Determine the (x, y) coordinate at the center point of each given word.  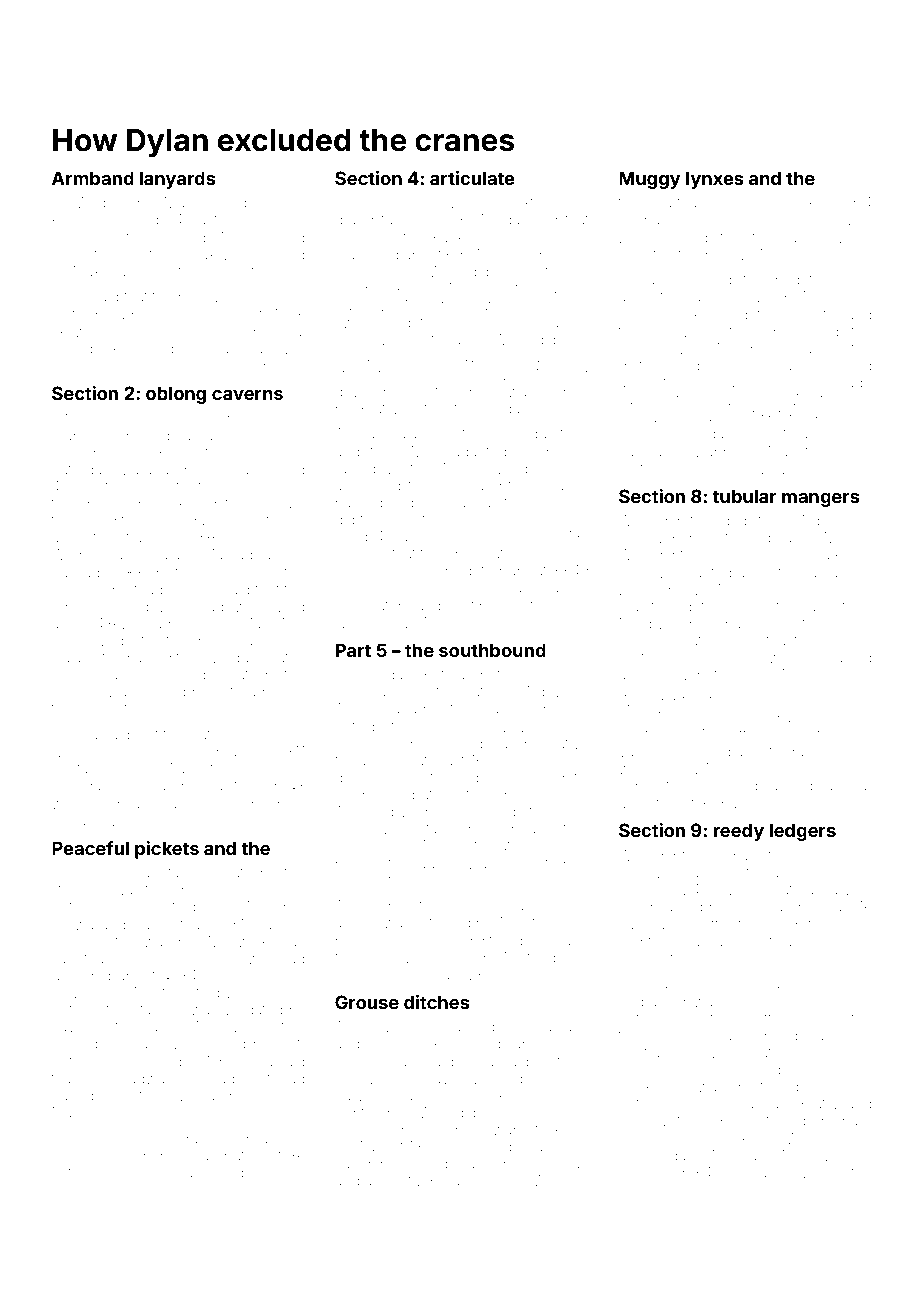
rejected (78, 367)
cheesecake (715, 1138)
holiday (504, 410)
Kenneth (768, 433)
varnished (211, 1172)
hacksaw (82, 640)
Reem (478, 536)
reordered (699, 279)
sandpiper (369, 1165)
